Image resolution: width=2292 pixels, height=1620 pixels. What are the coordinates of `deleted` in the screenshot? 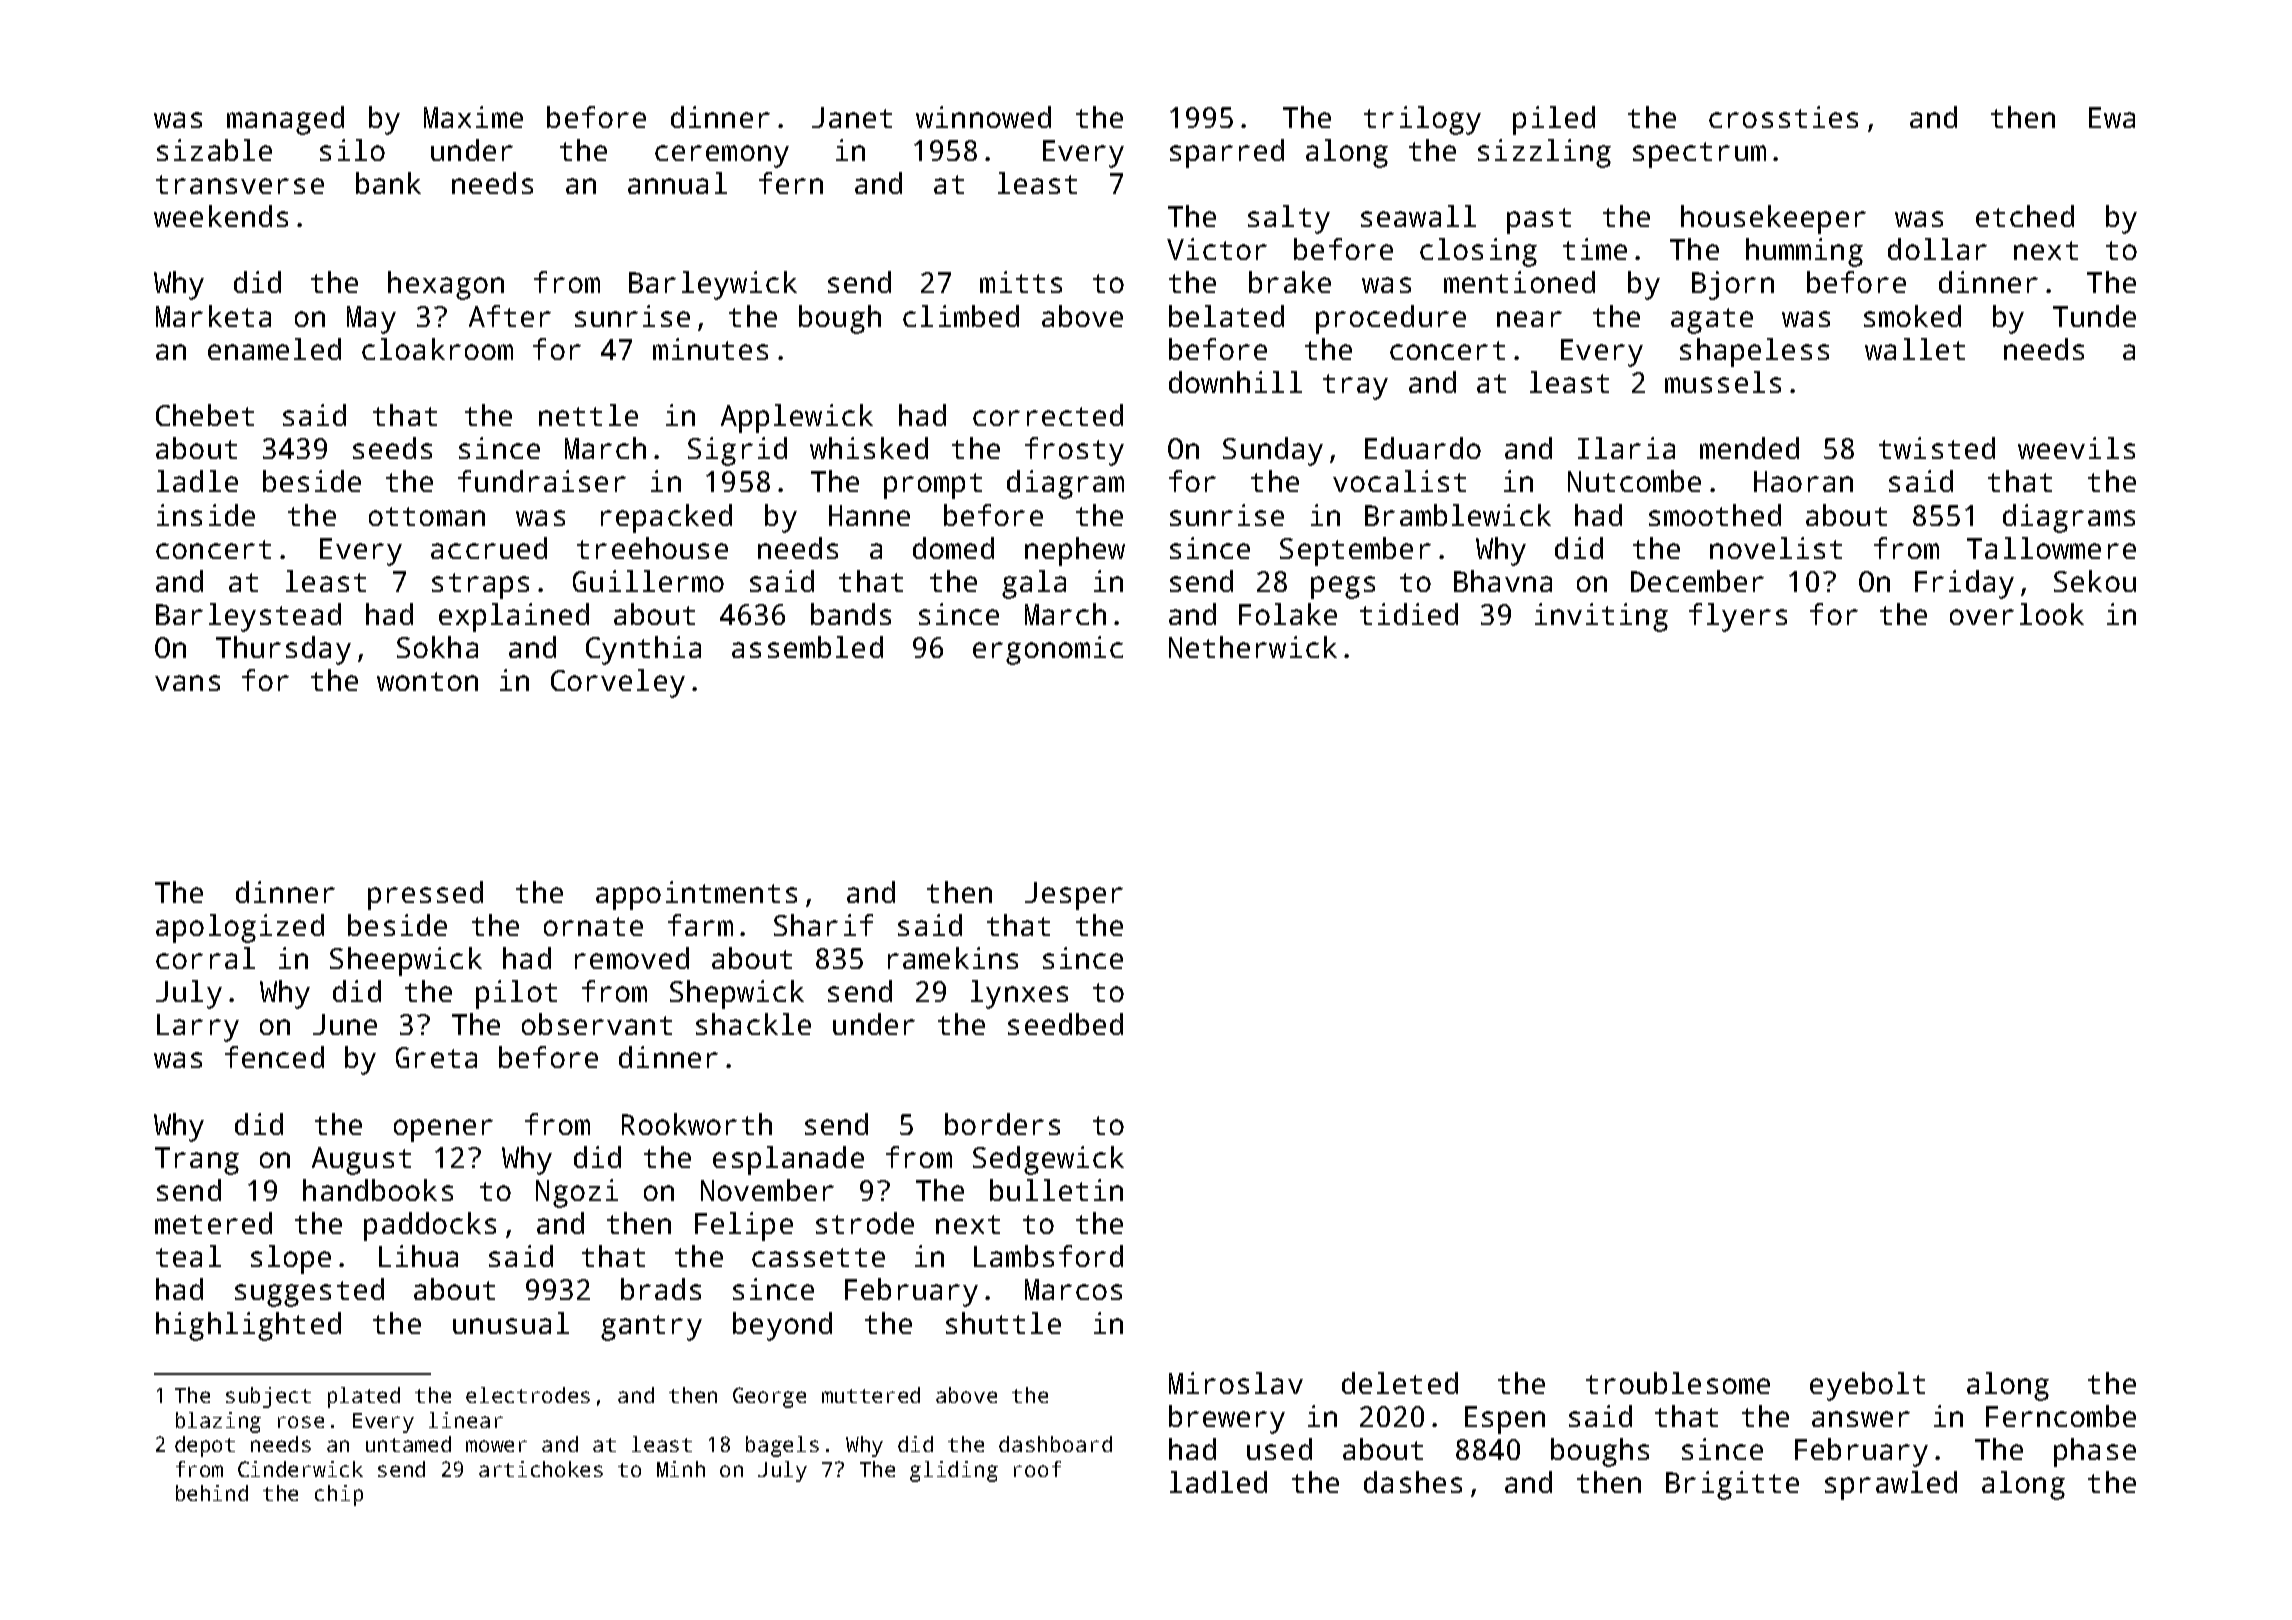 It's located at (1400, 1383).
